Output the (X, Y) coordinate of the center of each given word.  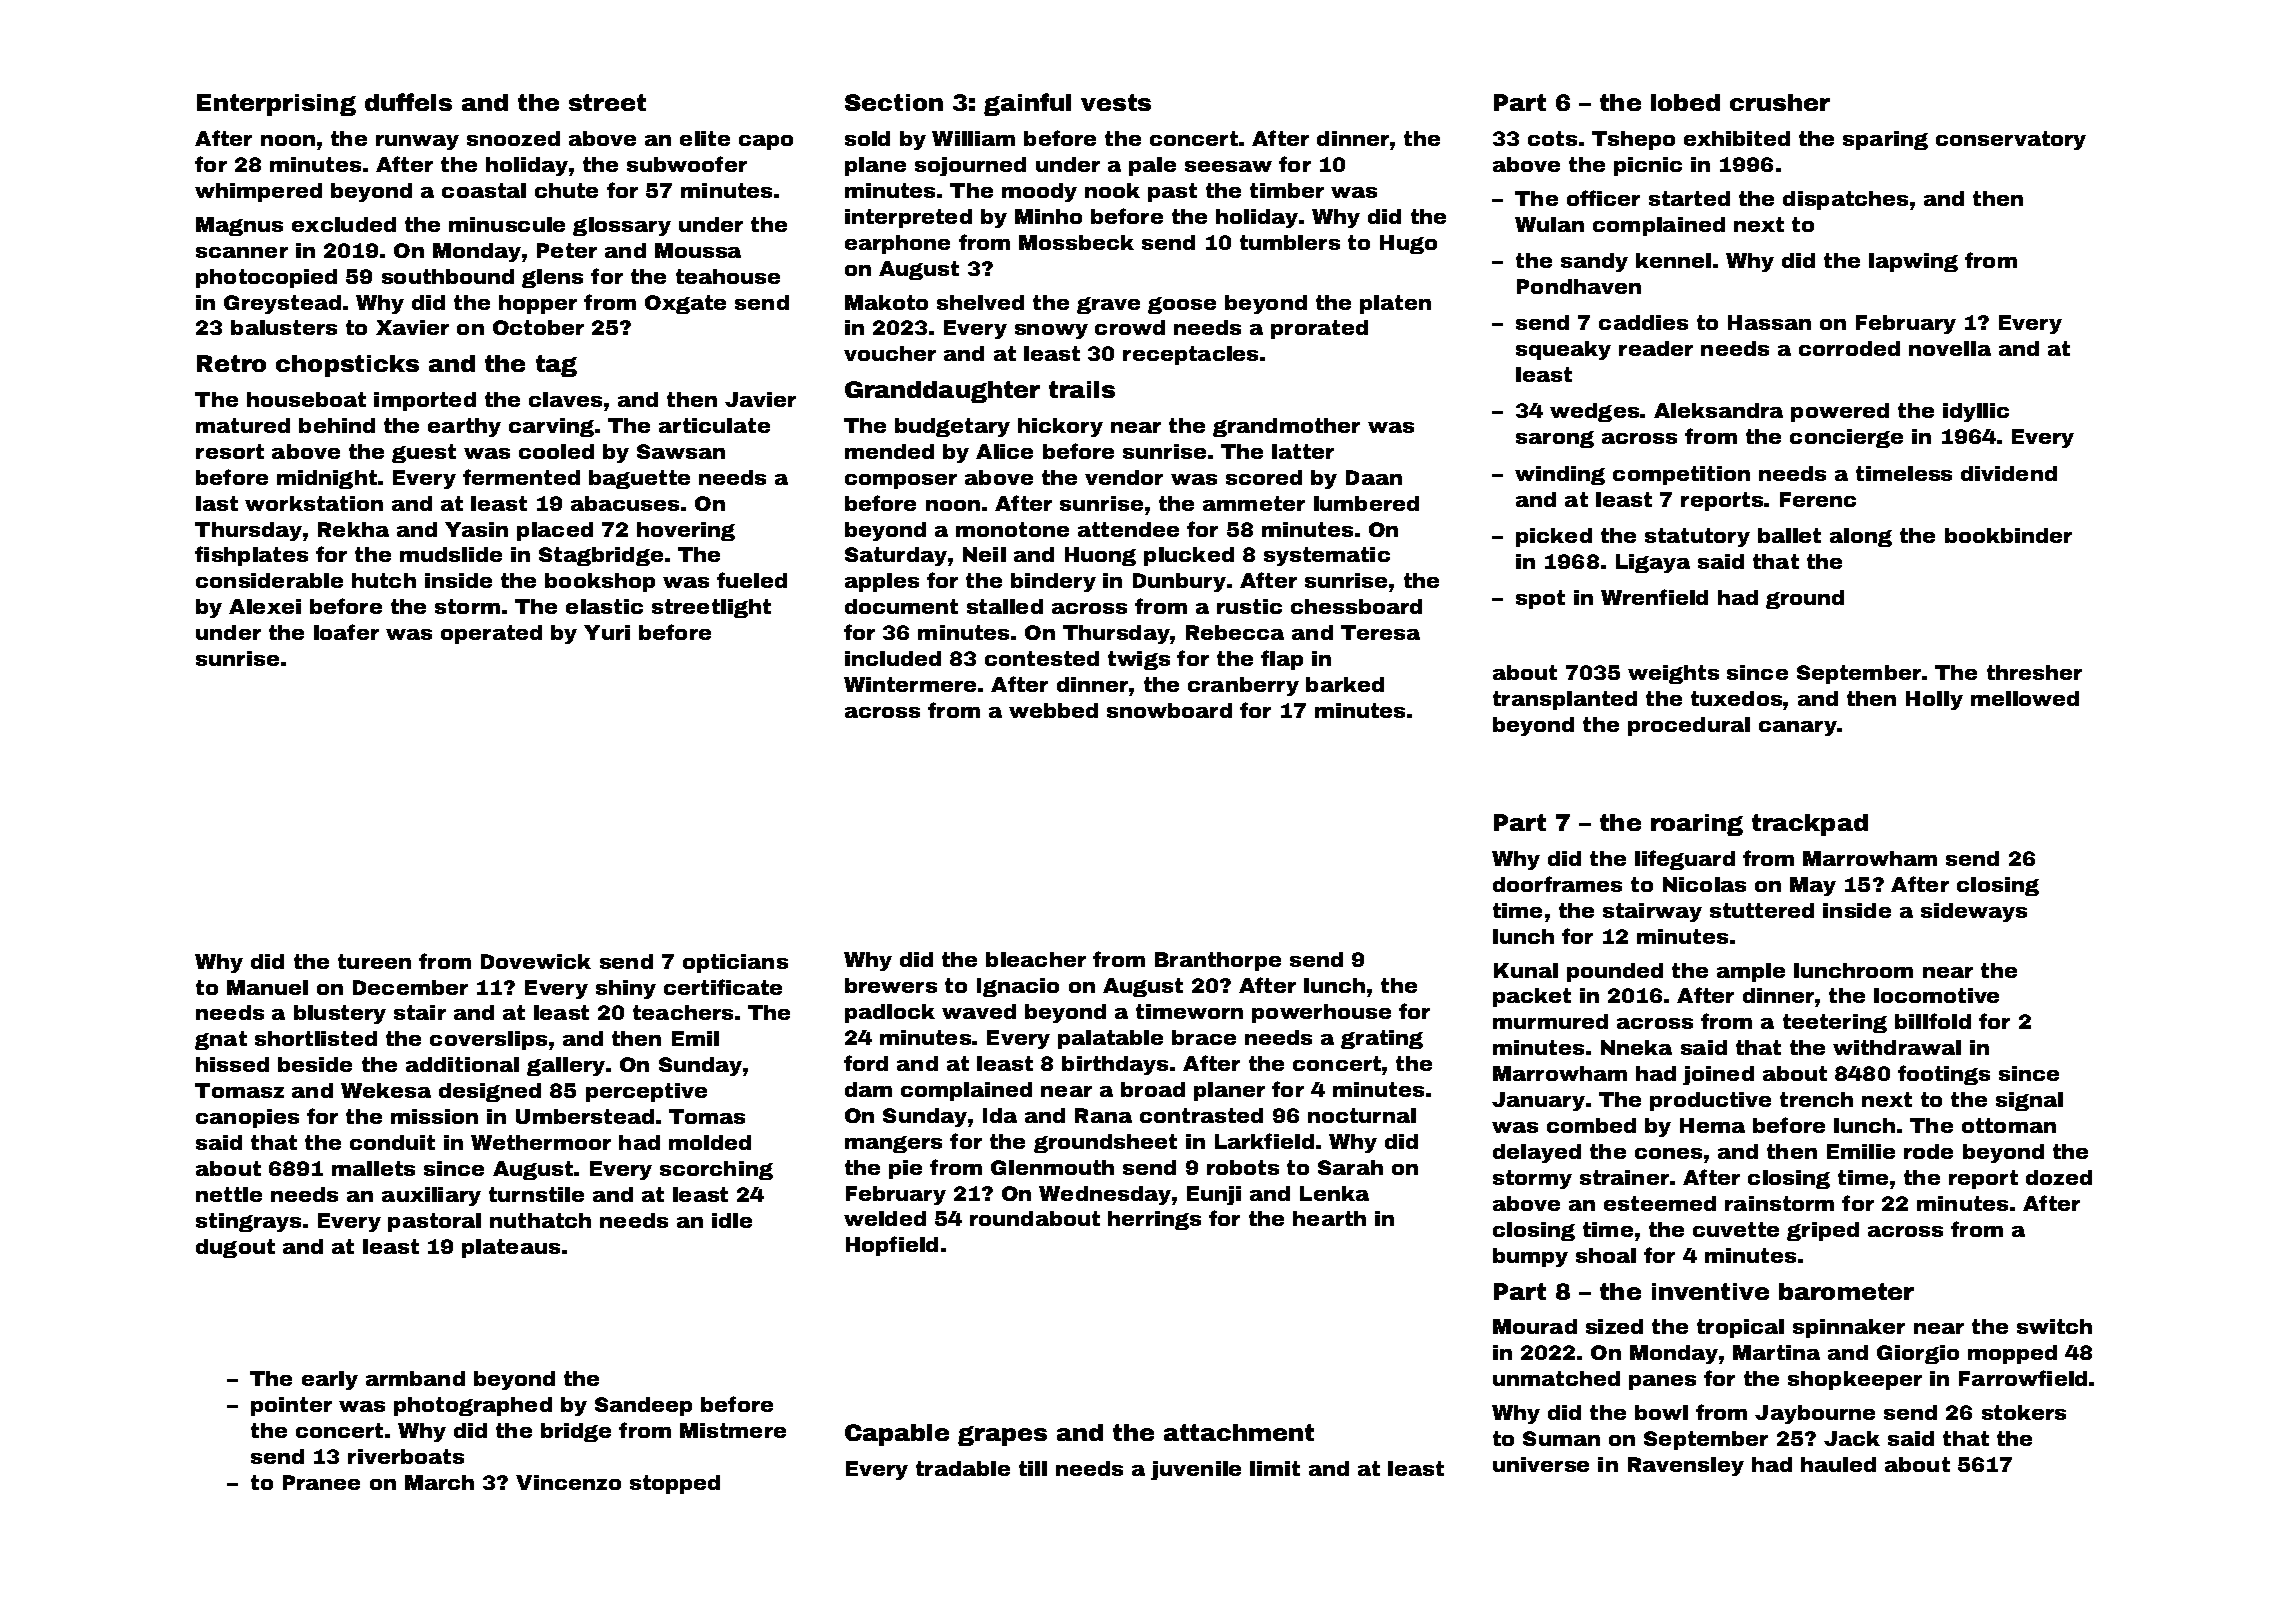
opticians (735, 963)
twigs (1139, 660)
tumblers (1290, 242)
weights (1673, 674)
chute (566, 190)
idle (732, 1220)
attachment (1239, 1432)
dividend (2009, 473)
